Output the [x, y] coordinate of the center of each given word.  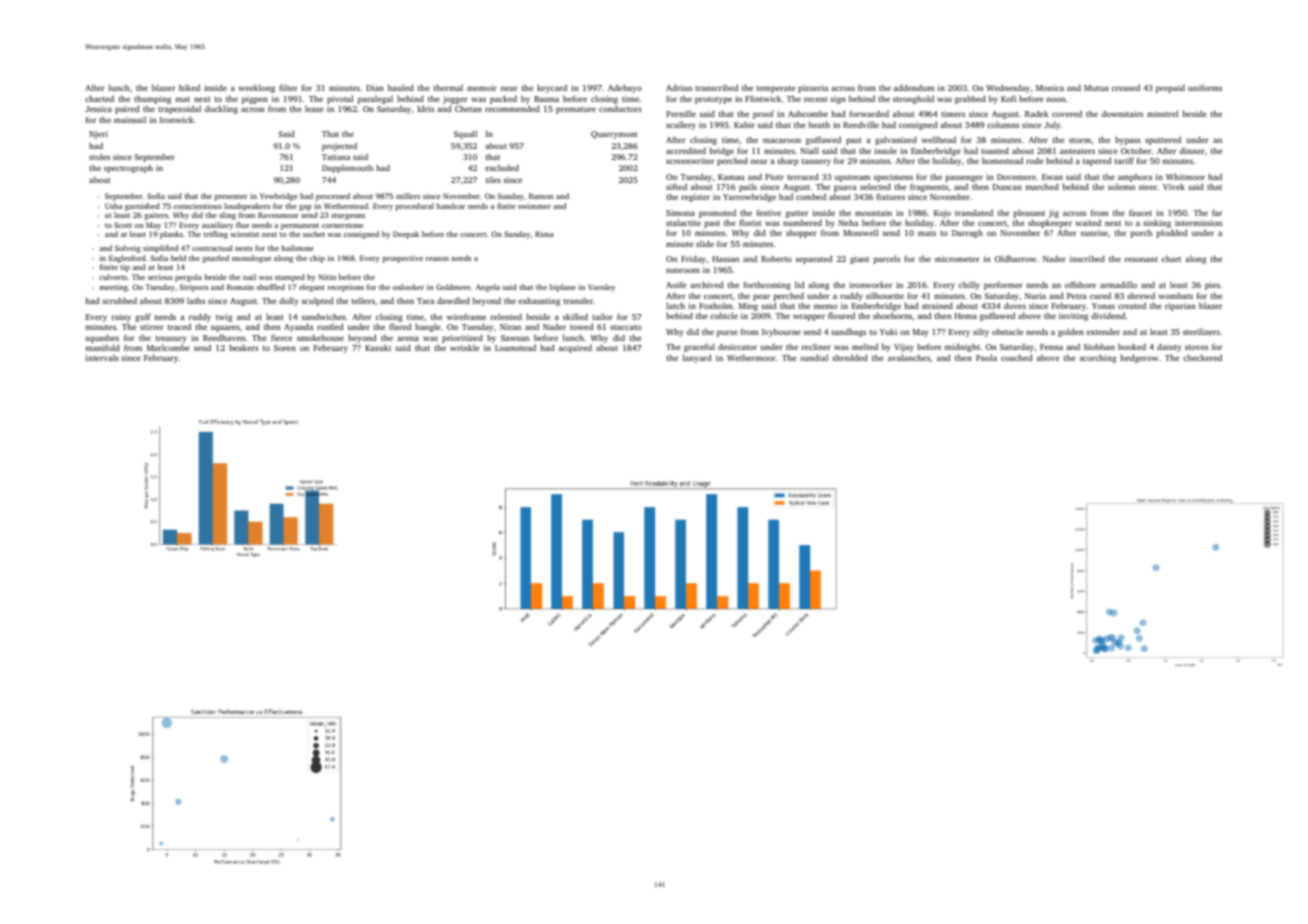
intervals [102, 357]
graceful [699, 347]
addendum [914, 87]
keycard [552, 88]
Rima [544, 234]
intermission [1198, 223]
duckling [221, 109]
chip [317, 259]
